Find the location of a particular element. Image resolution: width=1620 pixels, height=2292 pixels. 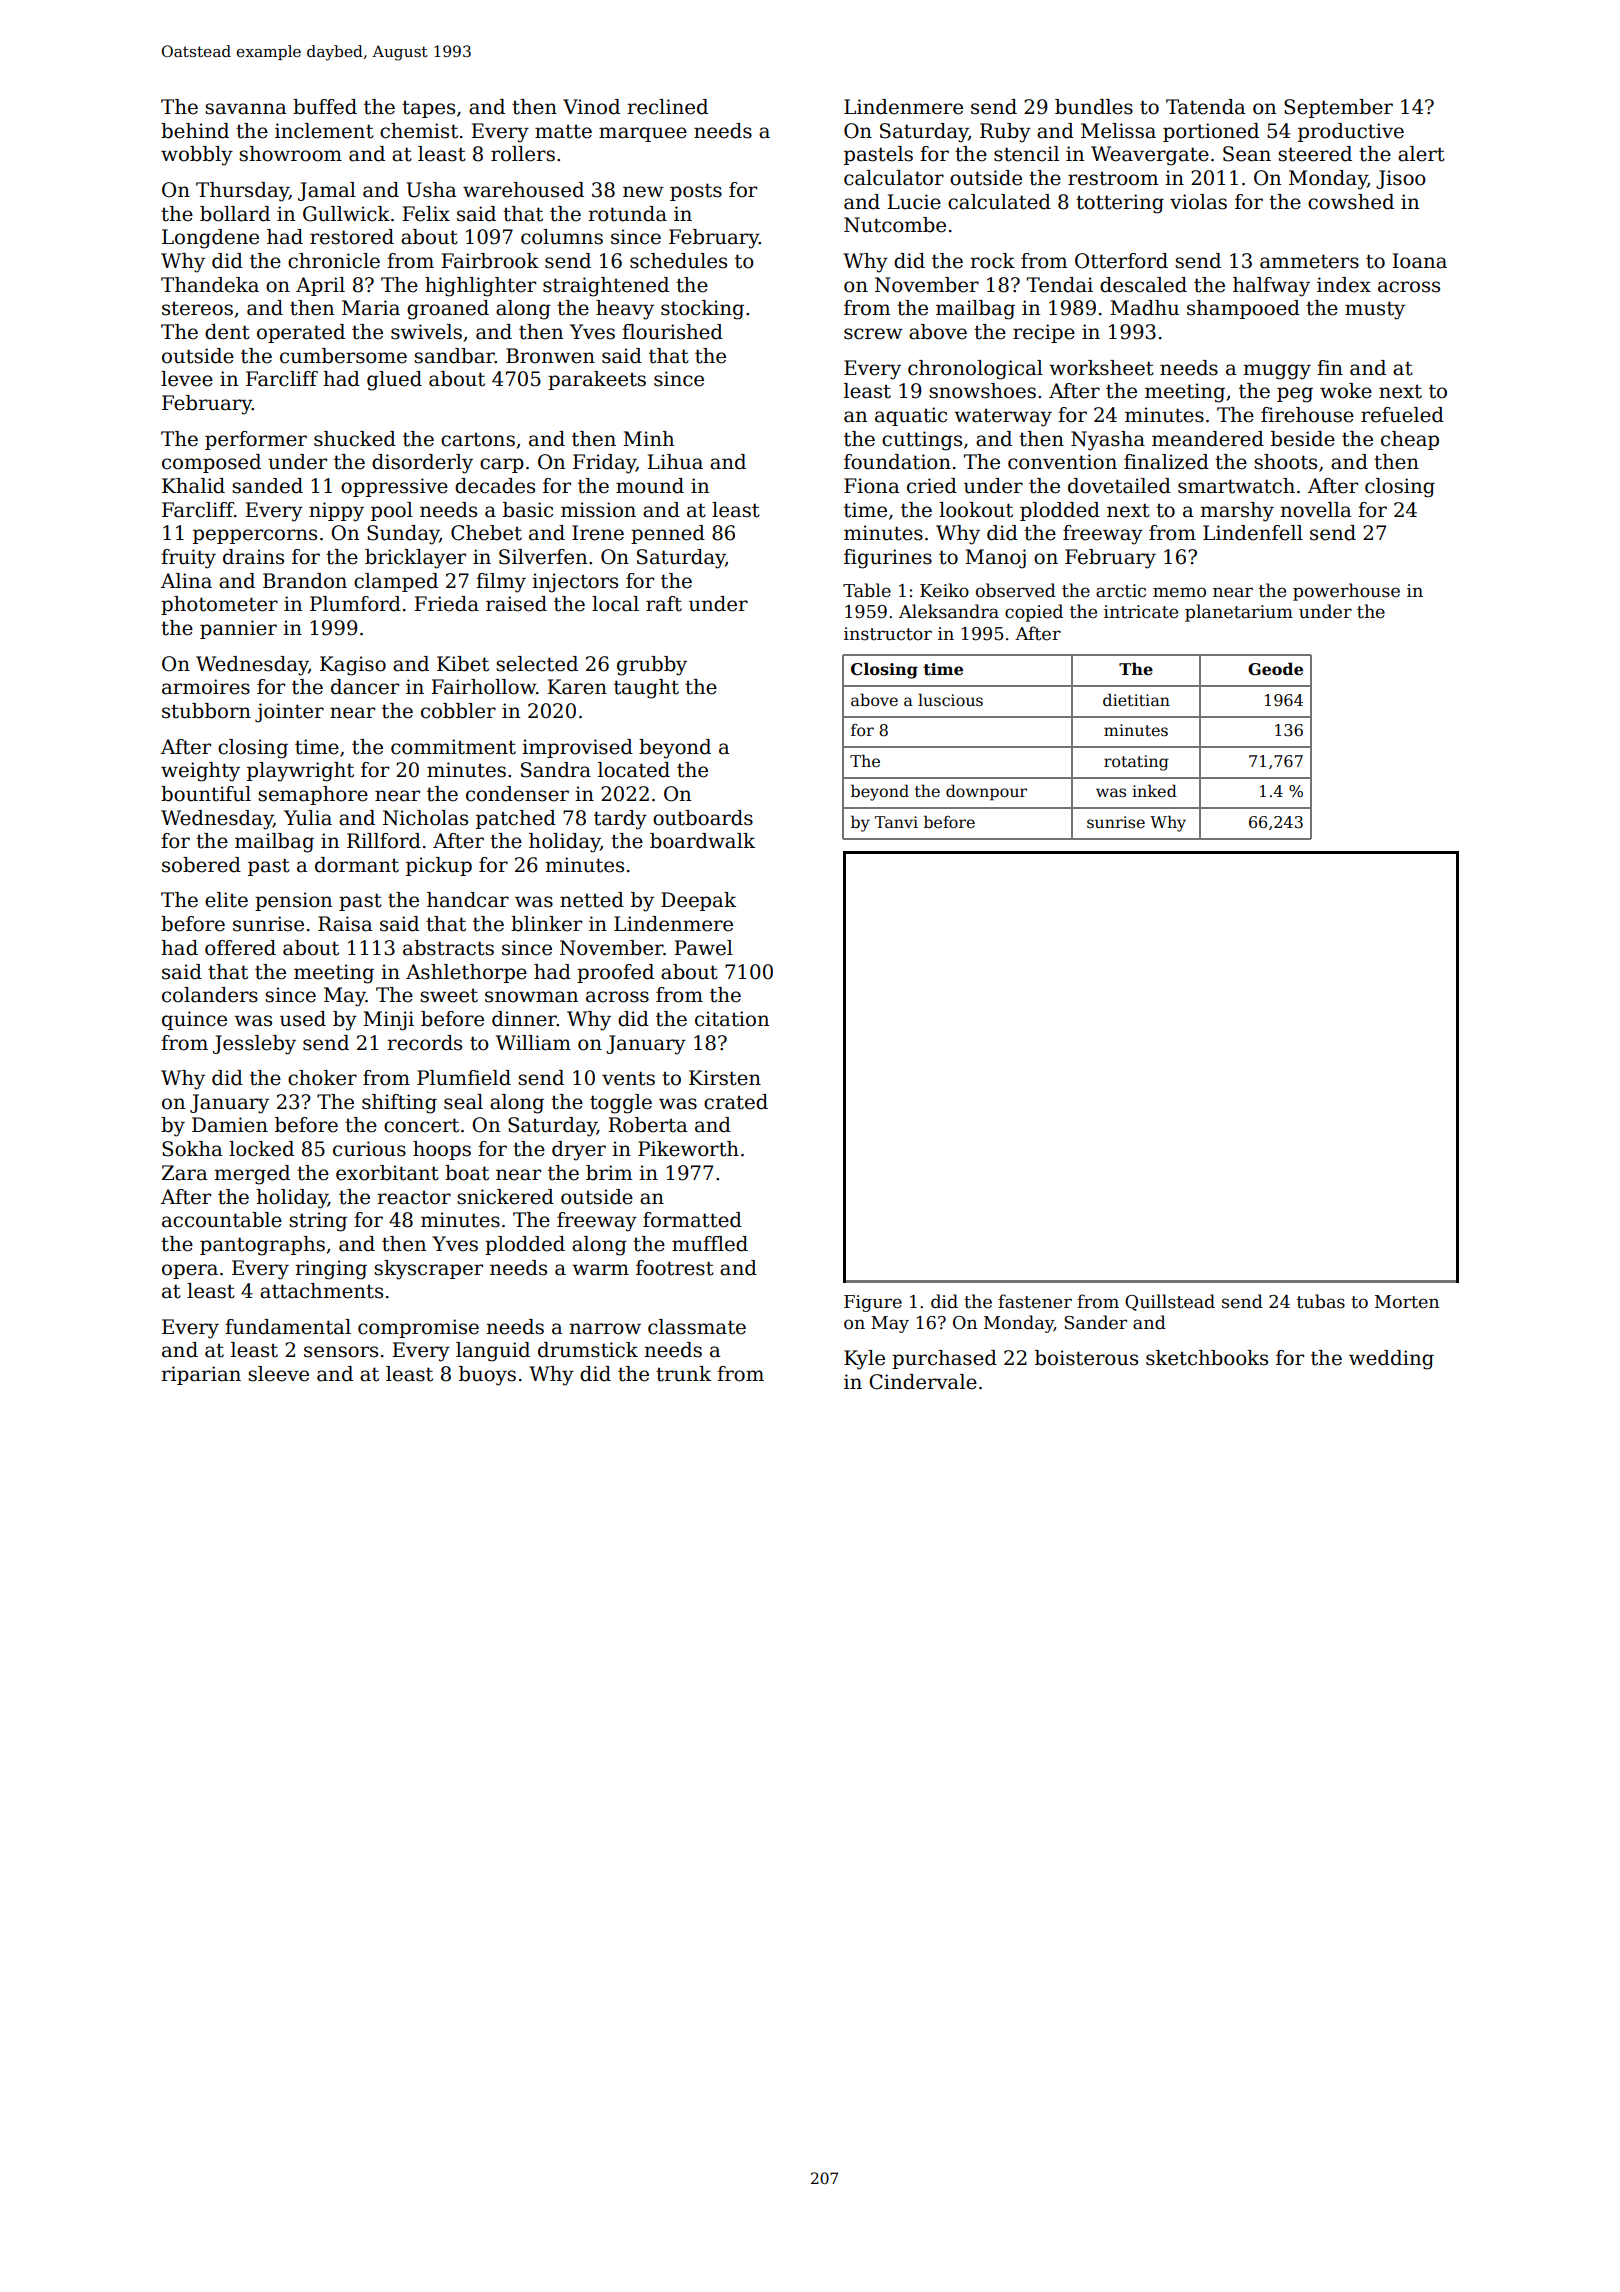

marquee is located at coordinates (643, 134).
